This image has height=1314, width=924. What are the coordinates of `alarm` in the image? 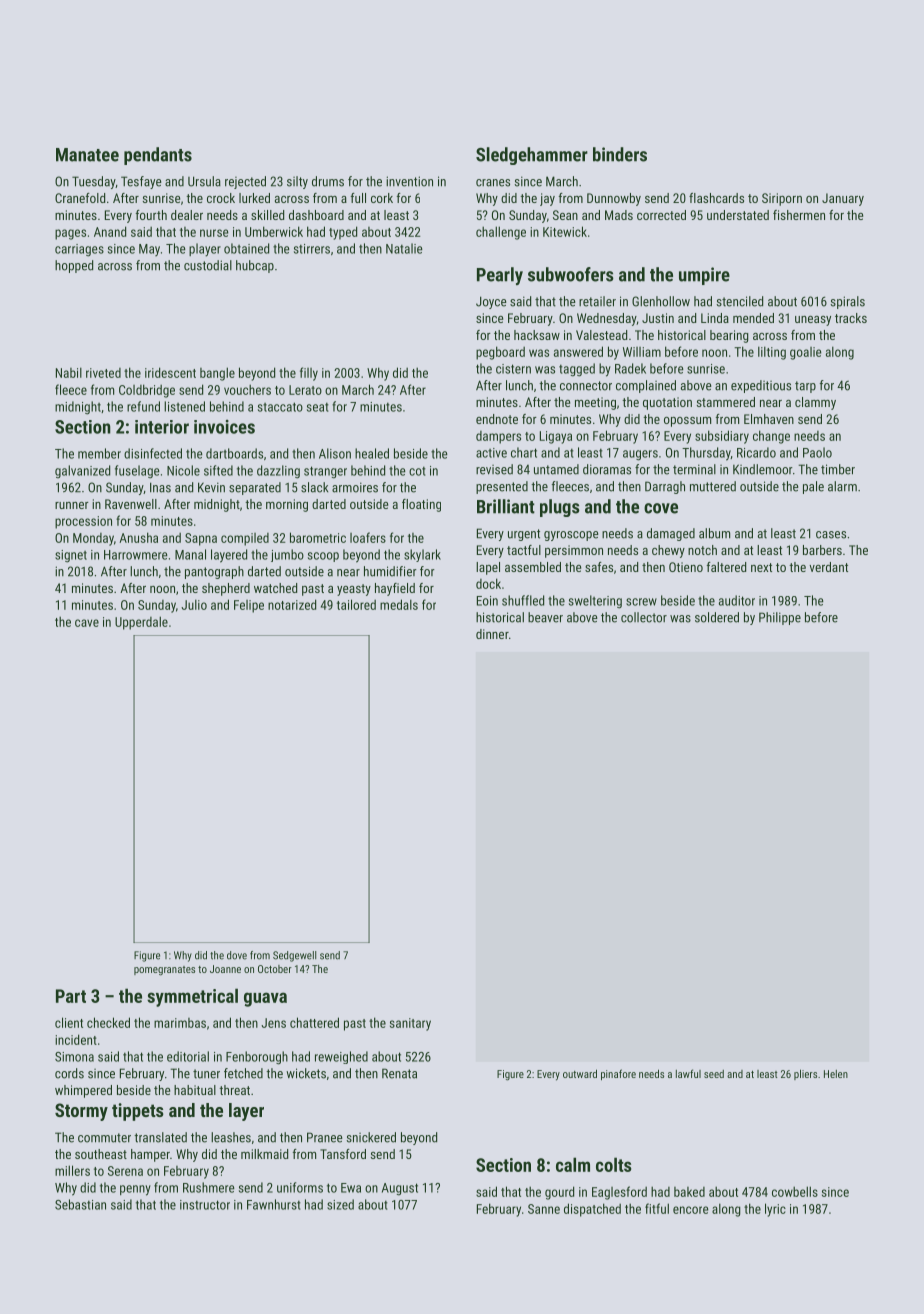 It's located at (842, 486).
